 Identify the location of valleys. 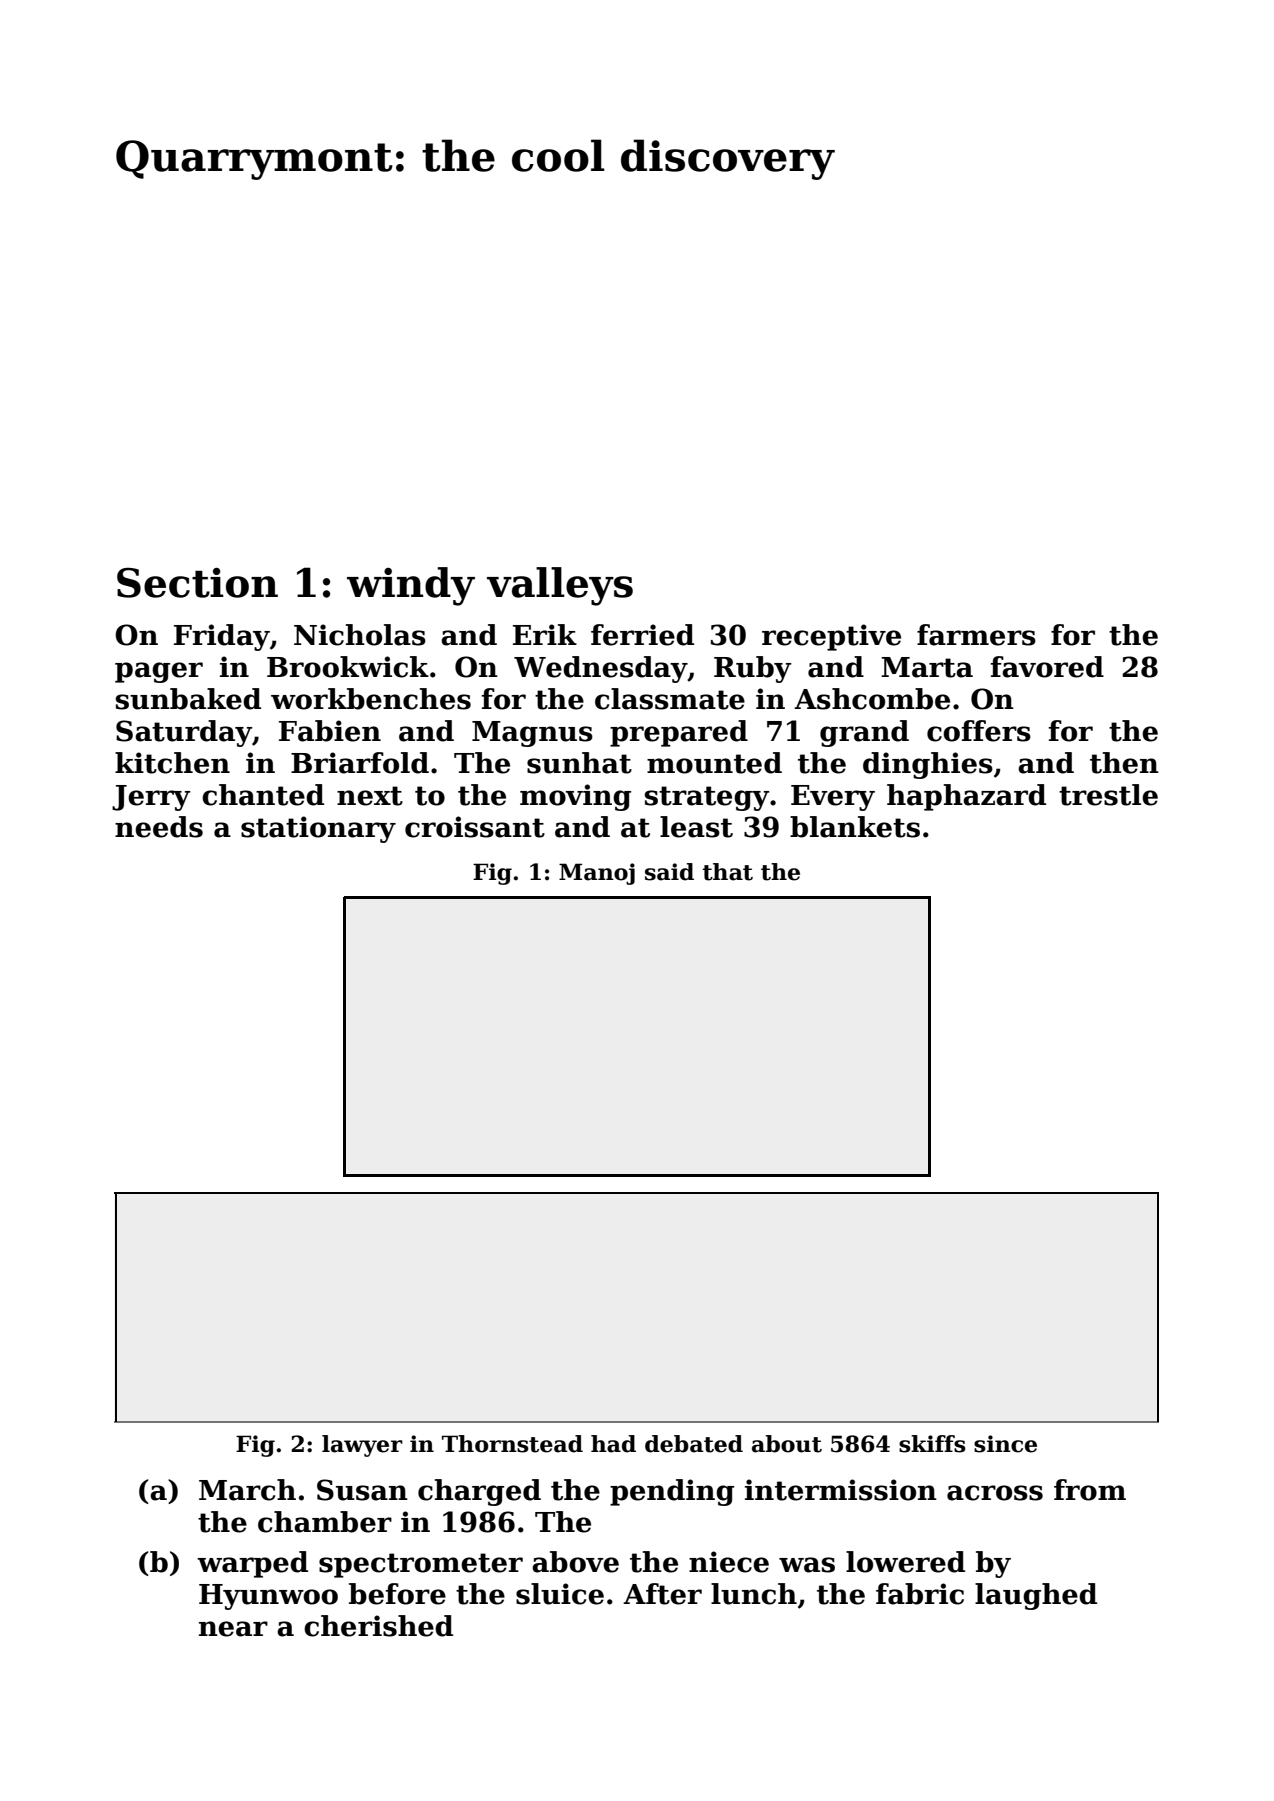
(560, 586).
